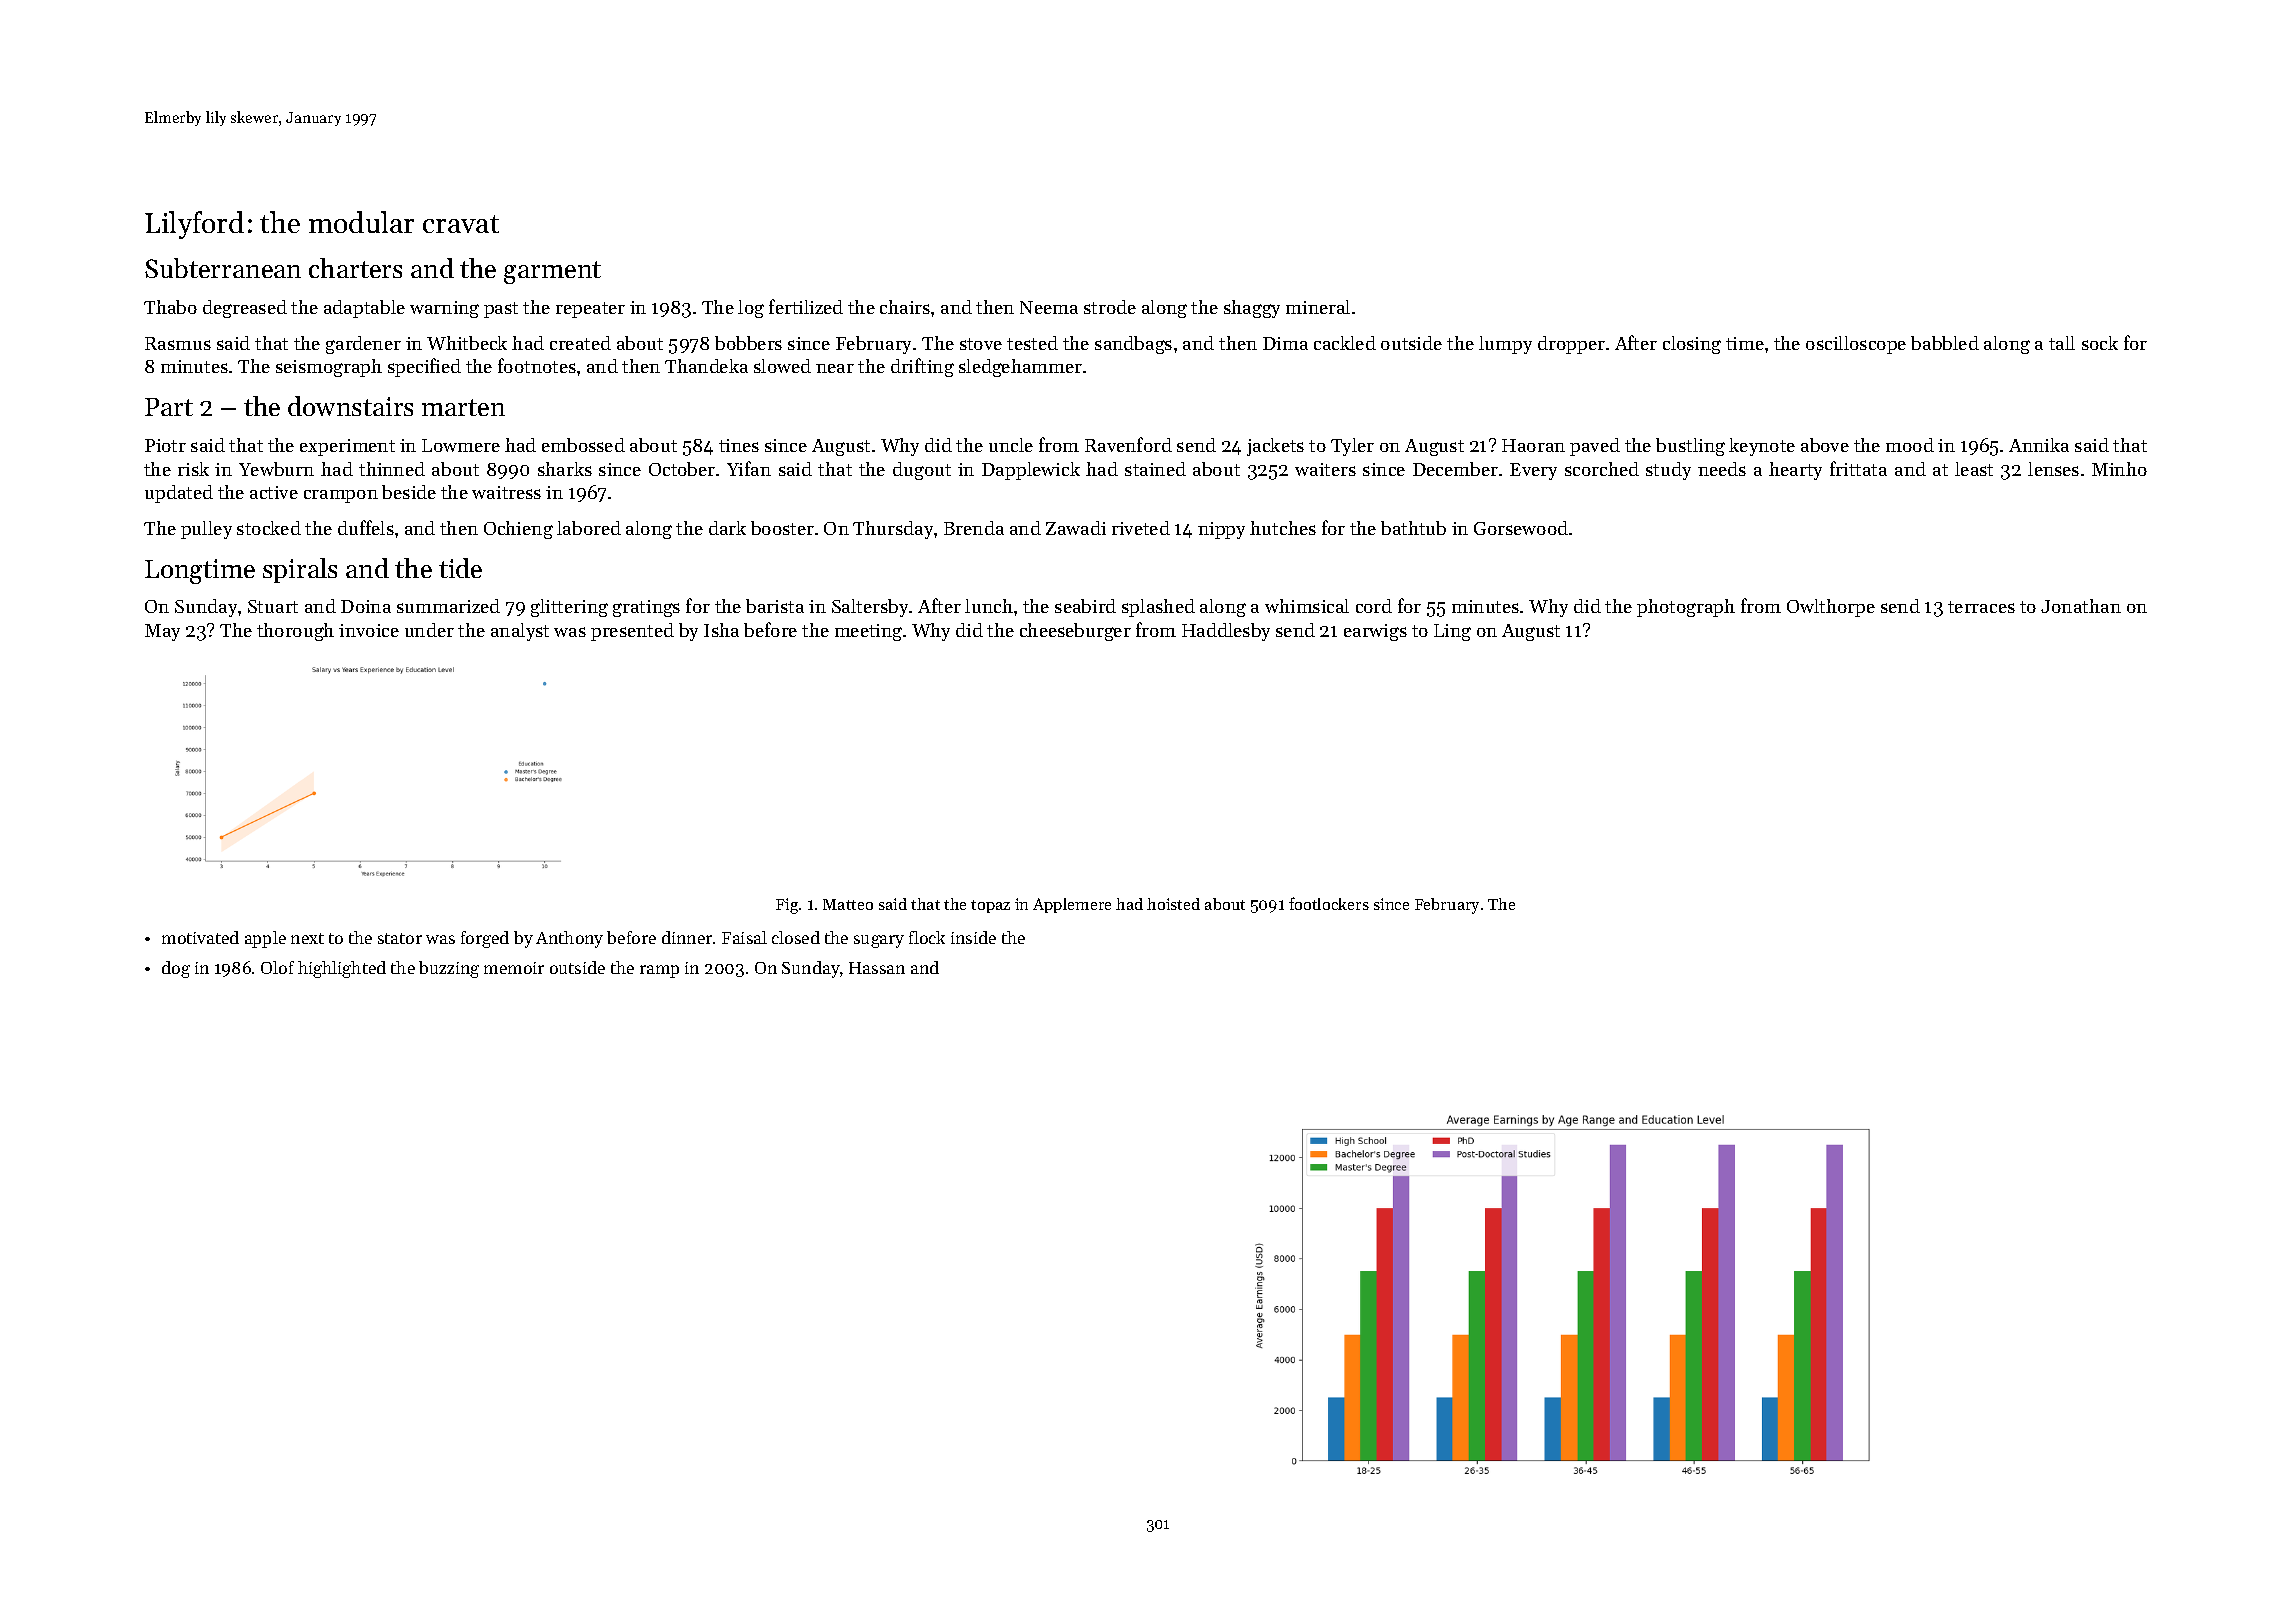 Image resolution: width=2292 pixels, height=1620 pixels. I want to click on dog, so click(176, 969).
